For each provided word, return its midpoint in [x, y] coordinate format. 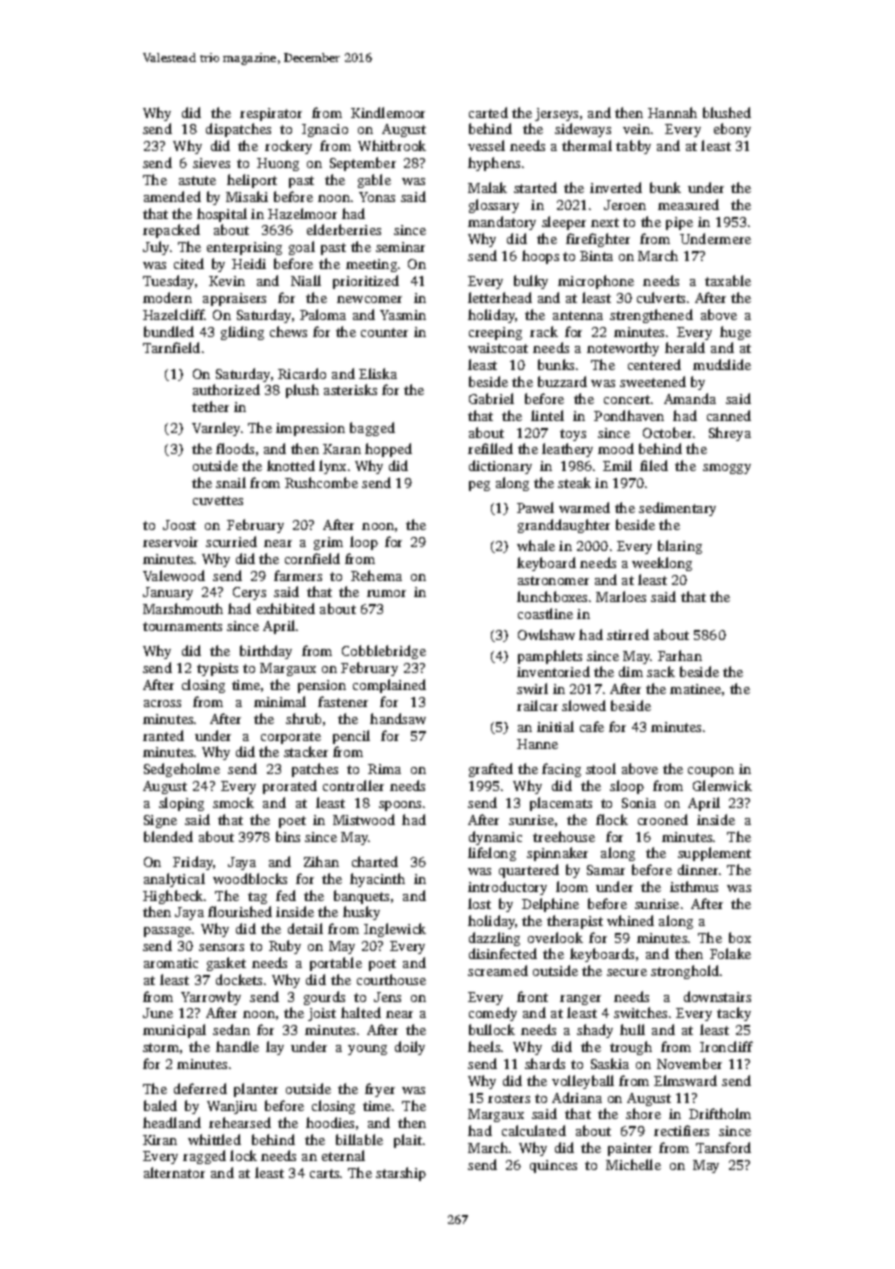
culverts [661, 297]
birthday [266, 652]
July [156, 248]
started [535, 187]
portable [336, 964]
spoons [400, 806]
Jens [387, 997]
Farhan [680, 655]
